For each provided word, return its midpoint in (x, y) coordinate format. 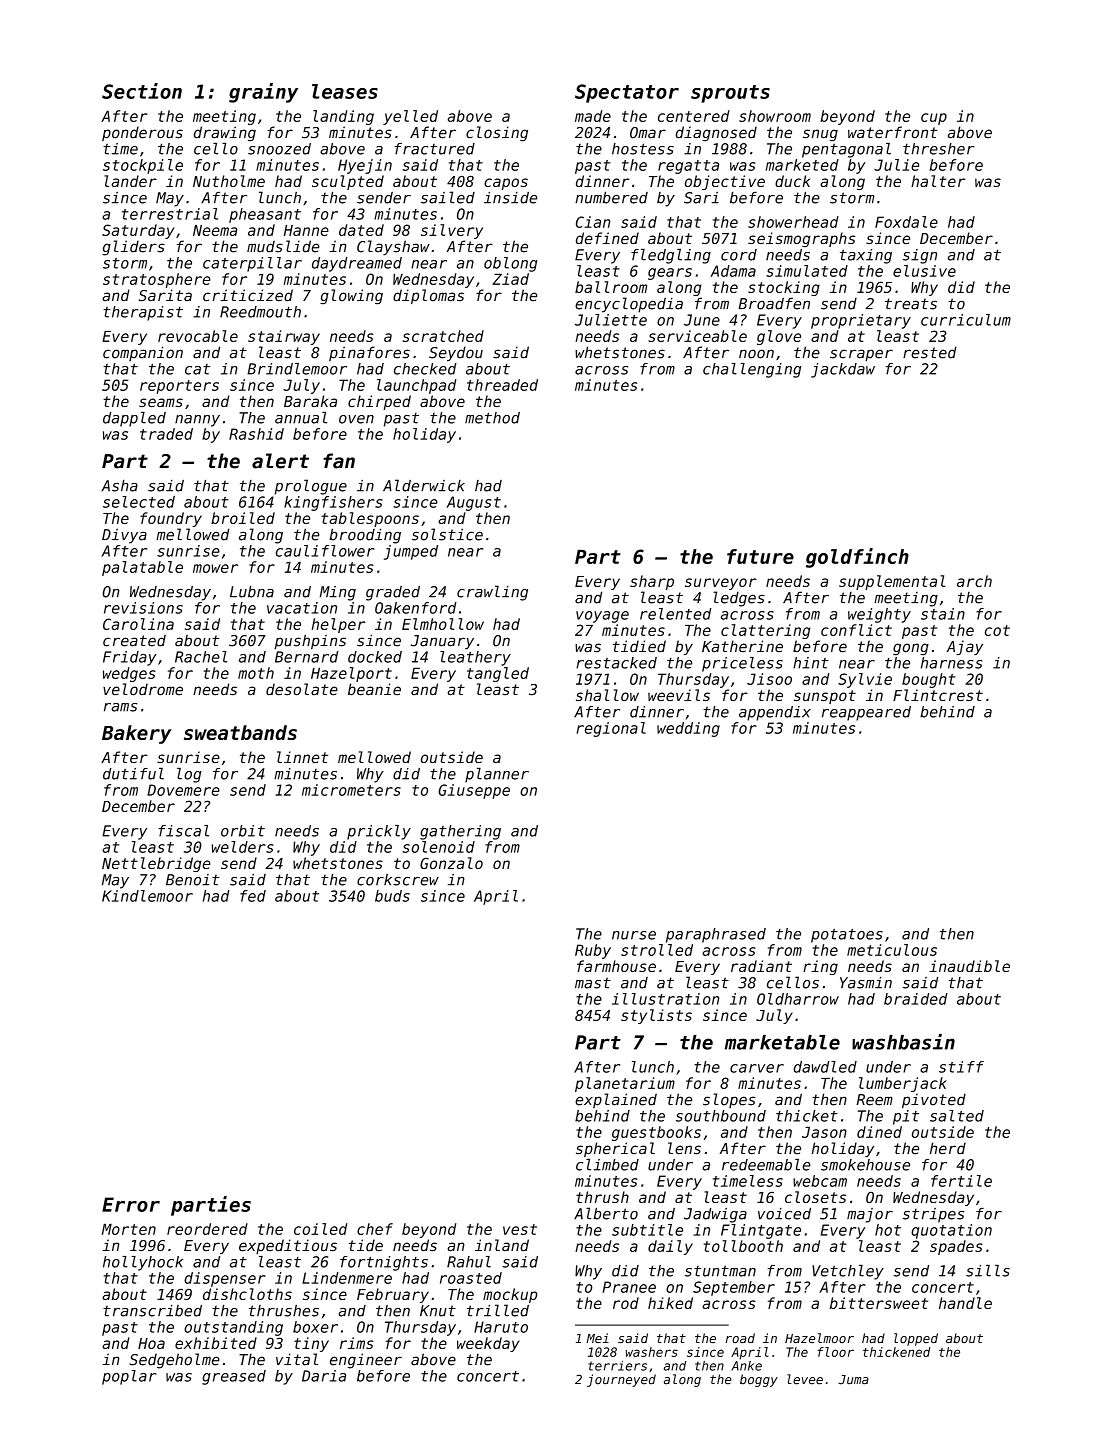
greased (234, 1377)
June (702, 320)
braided (916, 999)
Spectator (627, 93)
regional (611, 729)
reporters (179, 387)
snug (820, 135)
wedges (129, 674)
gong (911, 649)
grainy (263, 93)
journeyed (621, 1380)
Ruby (593, 951)
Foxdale (906, 222)
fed (253, 896)
